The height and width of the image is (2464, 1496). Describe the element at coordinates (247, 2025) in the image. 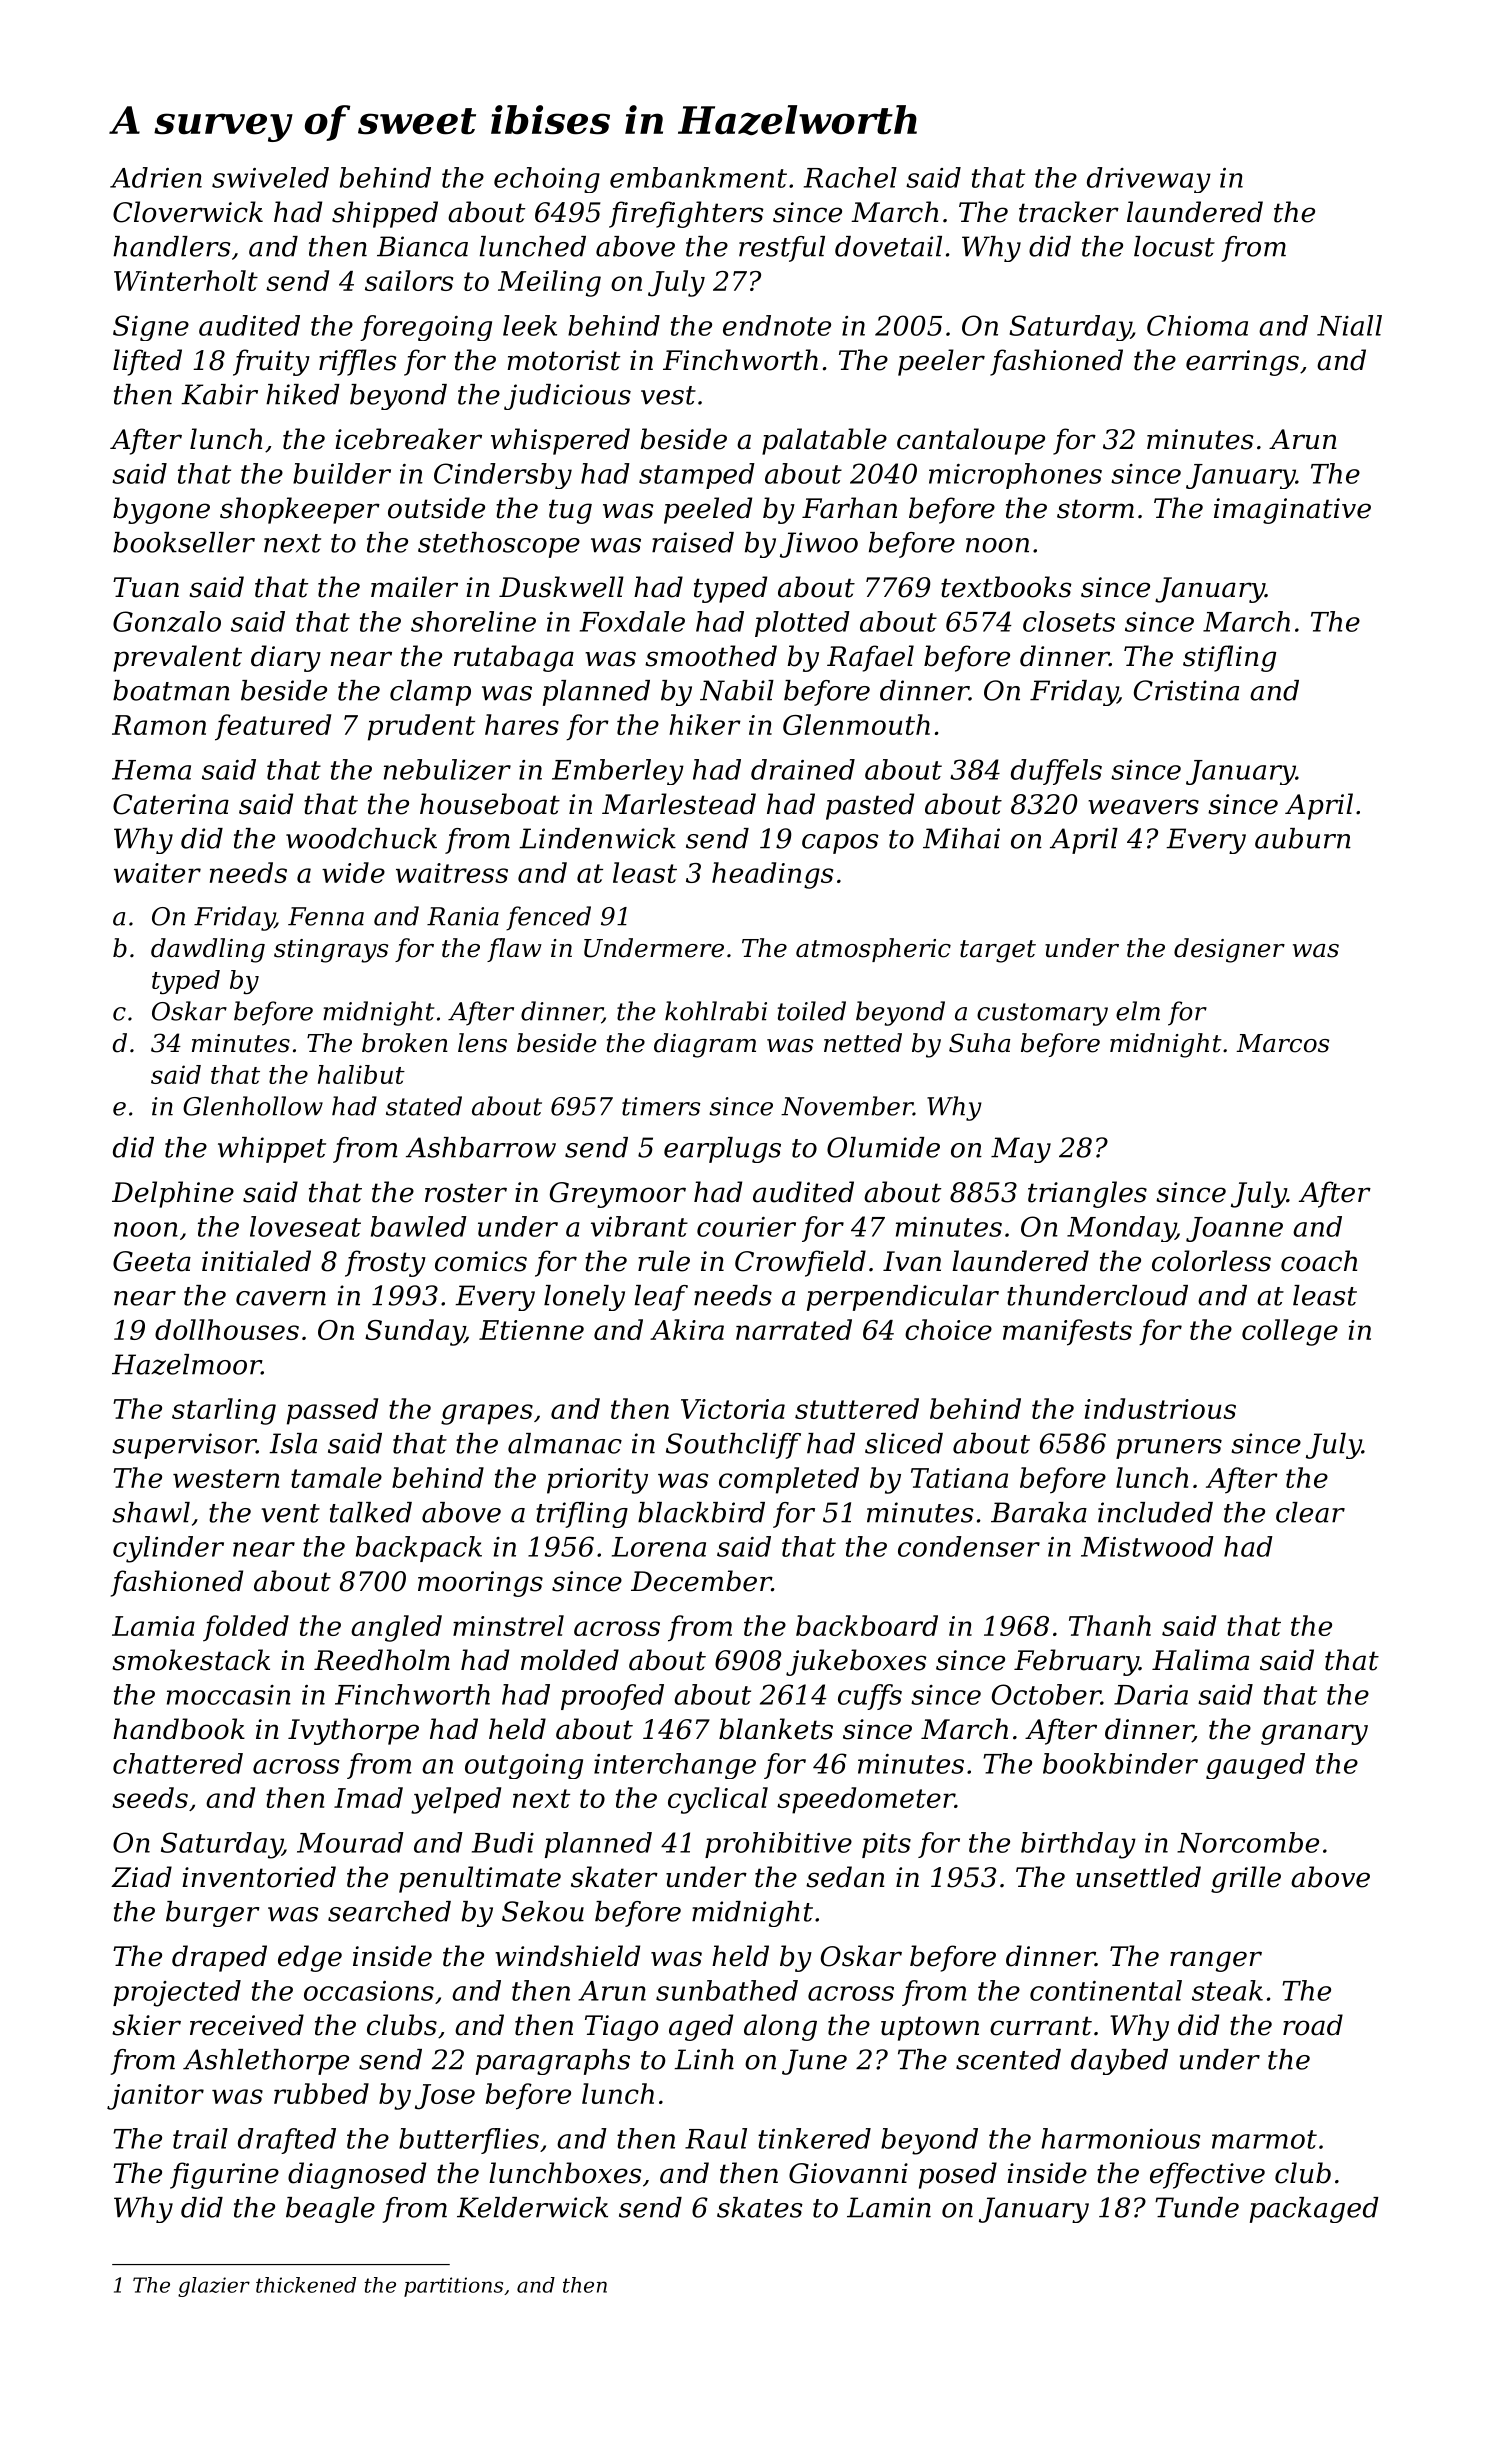

I see `received` at that location.
